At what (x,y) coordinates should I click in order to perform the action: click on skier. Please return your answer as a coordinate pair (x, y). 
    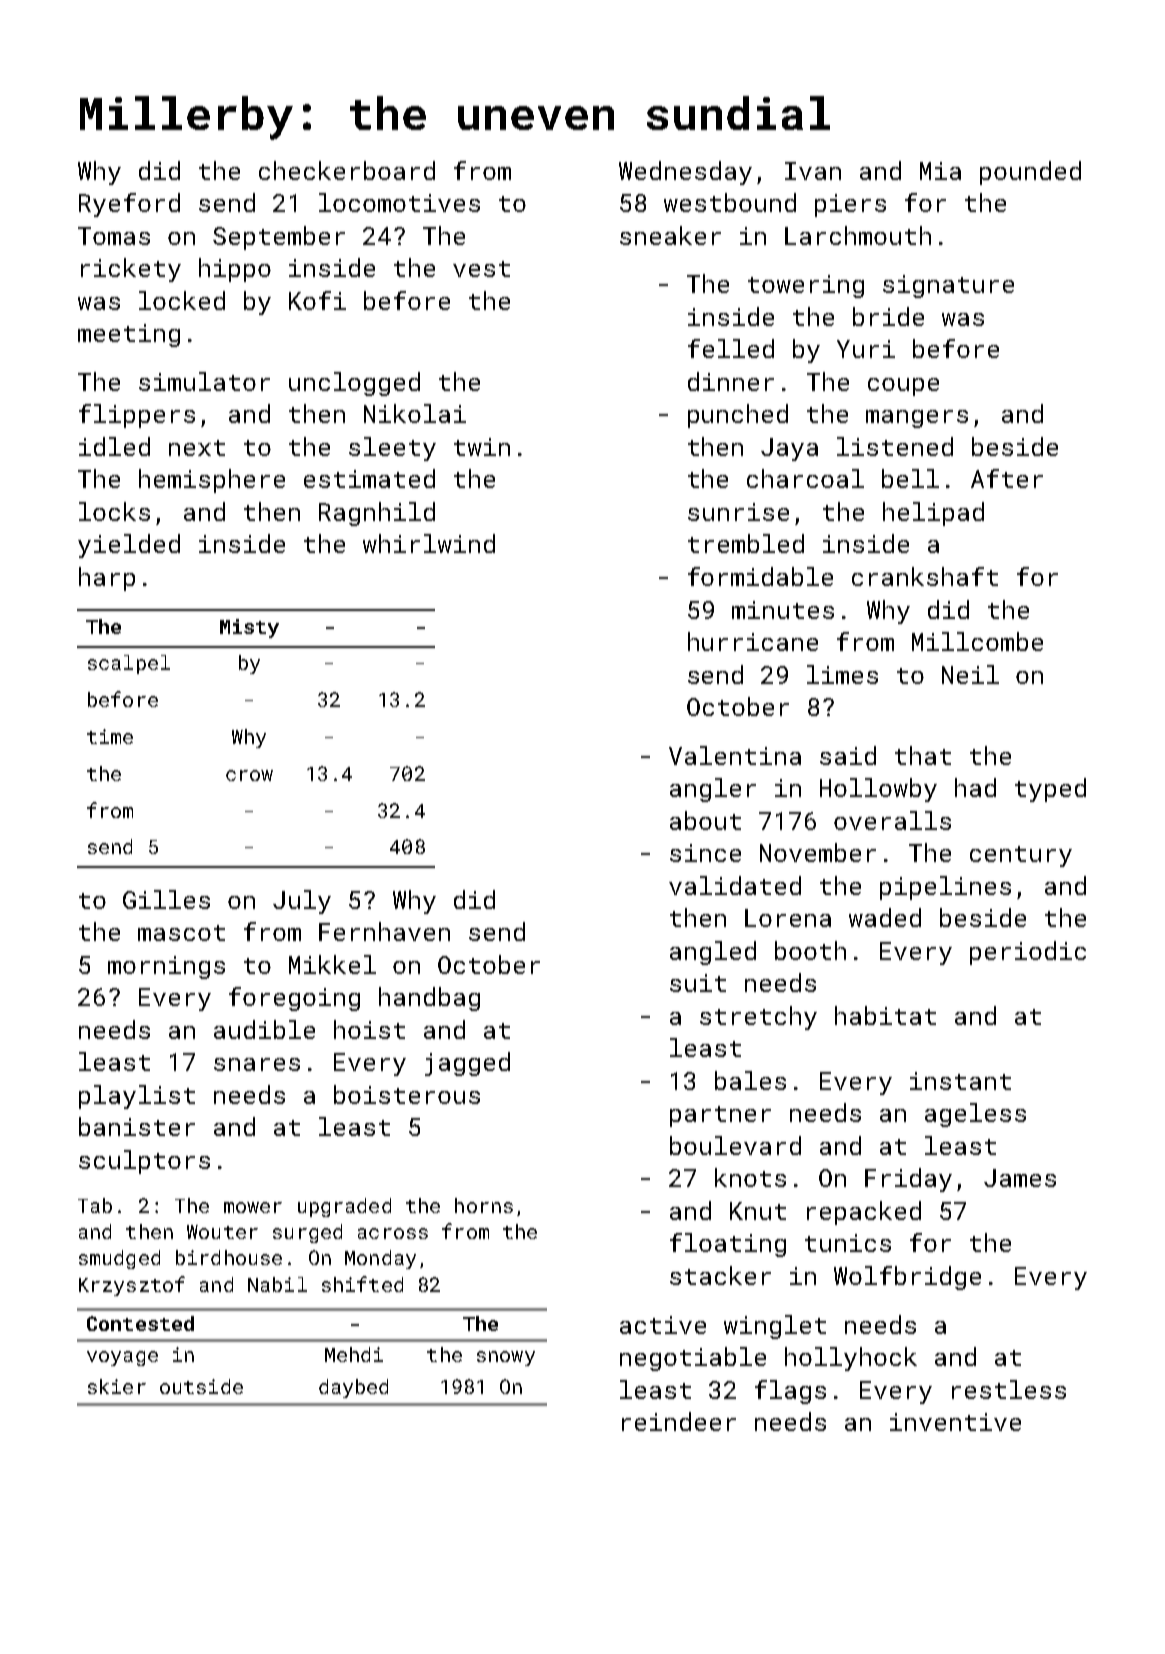
    Looking at the image, I should click on (117, 1386).
